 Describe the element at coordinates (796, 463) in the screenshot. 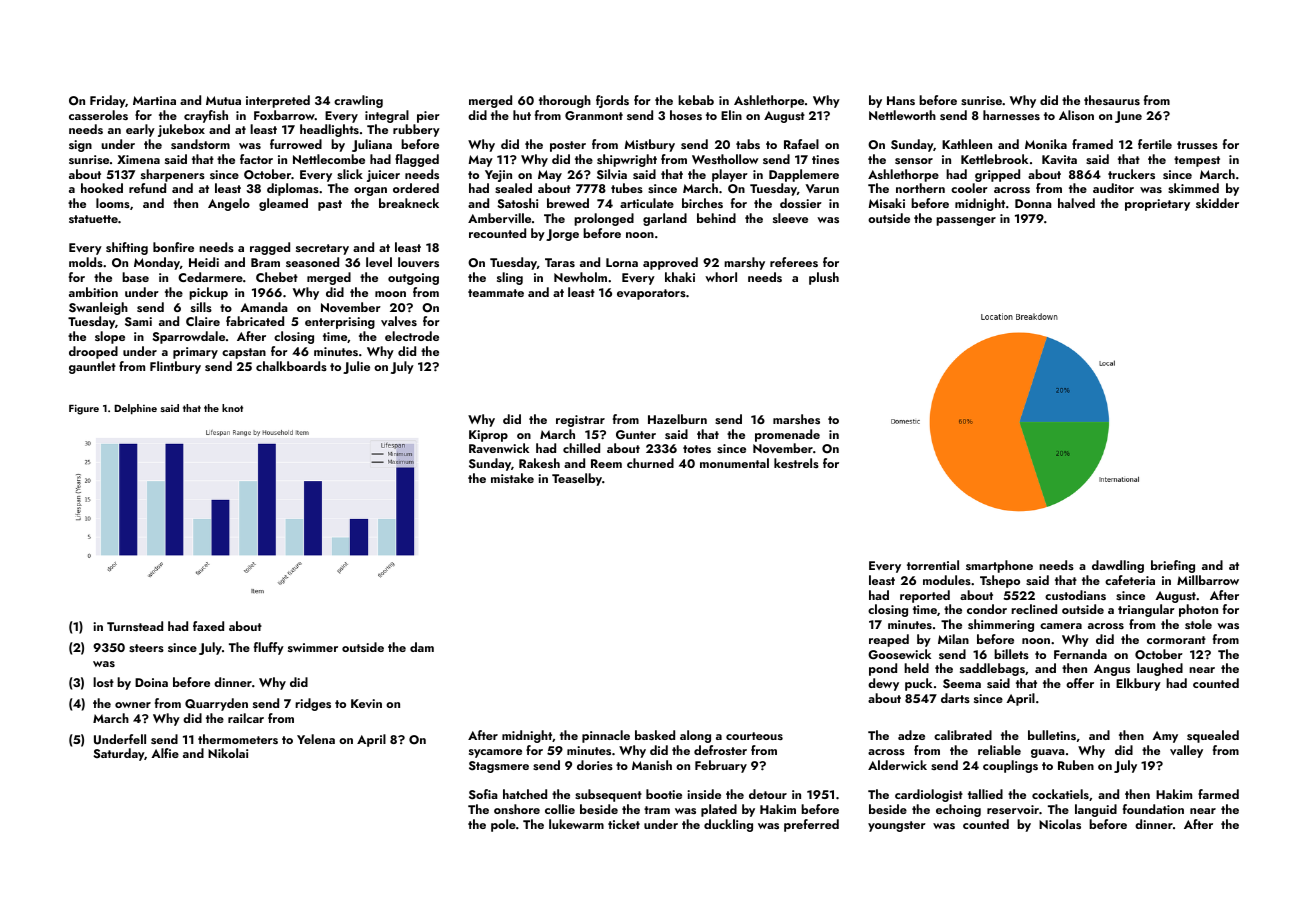

I see `kestrels` at that location.
